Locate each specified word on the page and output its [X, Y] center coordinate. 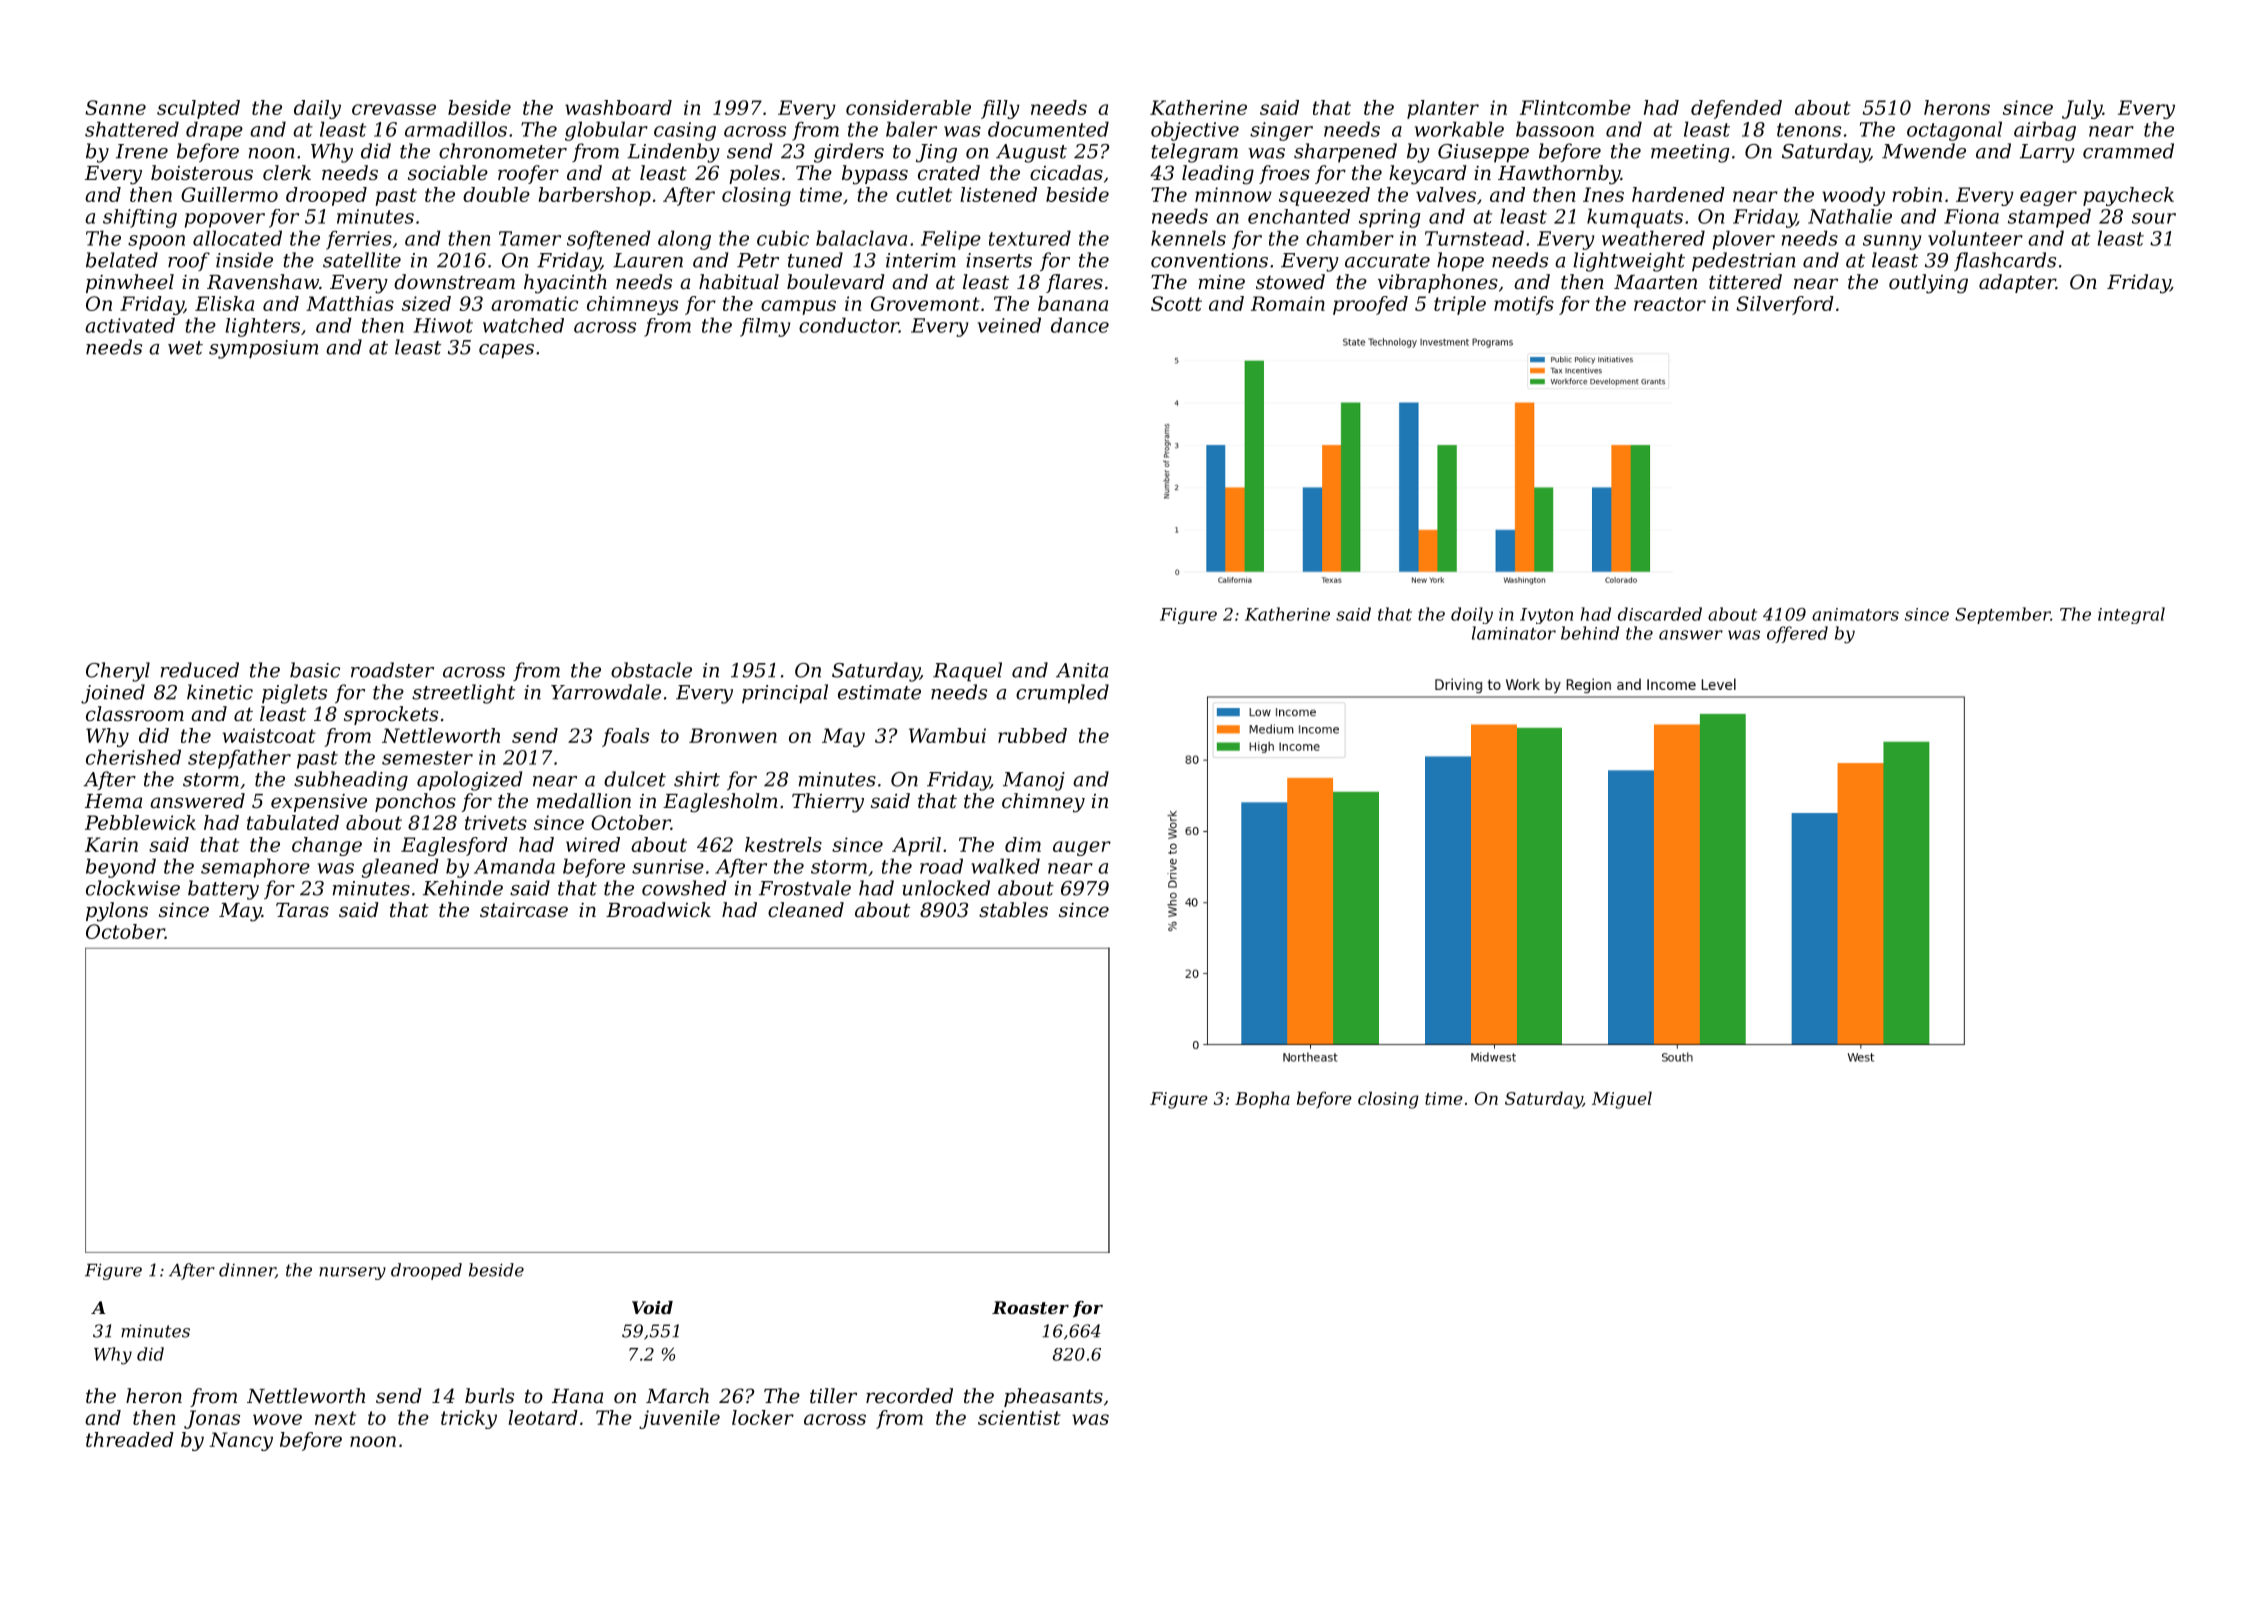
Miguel [1622, 1100]
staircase [524, 910]
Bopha [1262, 1100]
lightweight [1629, 262]
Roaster [1030, 1307]
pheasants [1053, 1397]
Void [652, 1307]
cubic [783, 238]
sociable [448, 173]
